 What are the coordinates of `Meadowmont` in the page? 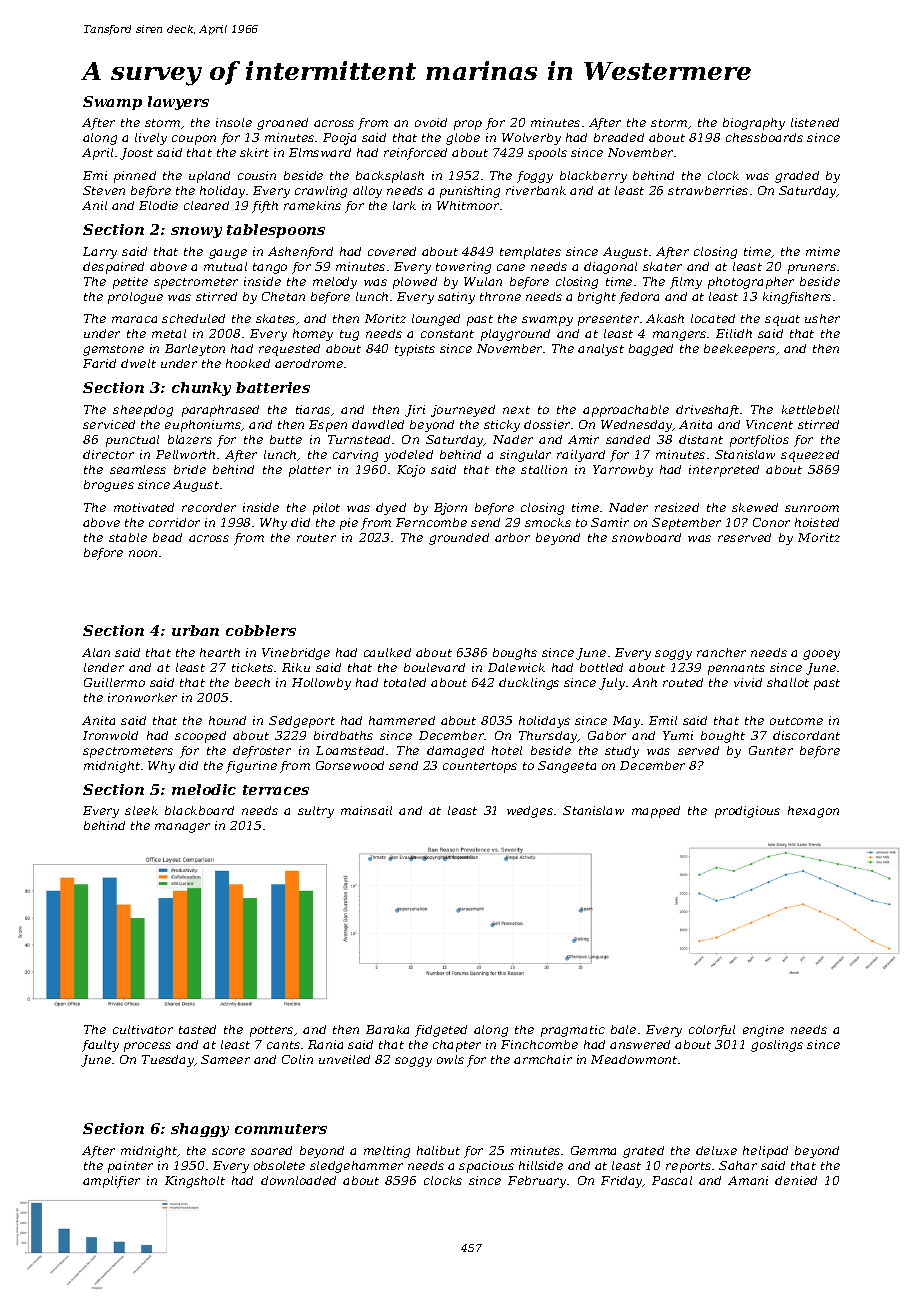 It's located at (634, 1059).
